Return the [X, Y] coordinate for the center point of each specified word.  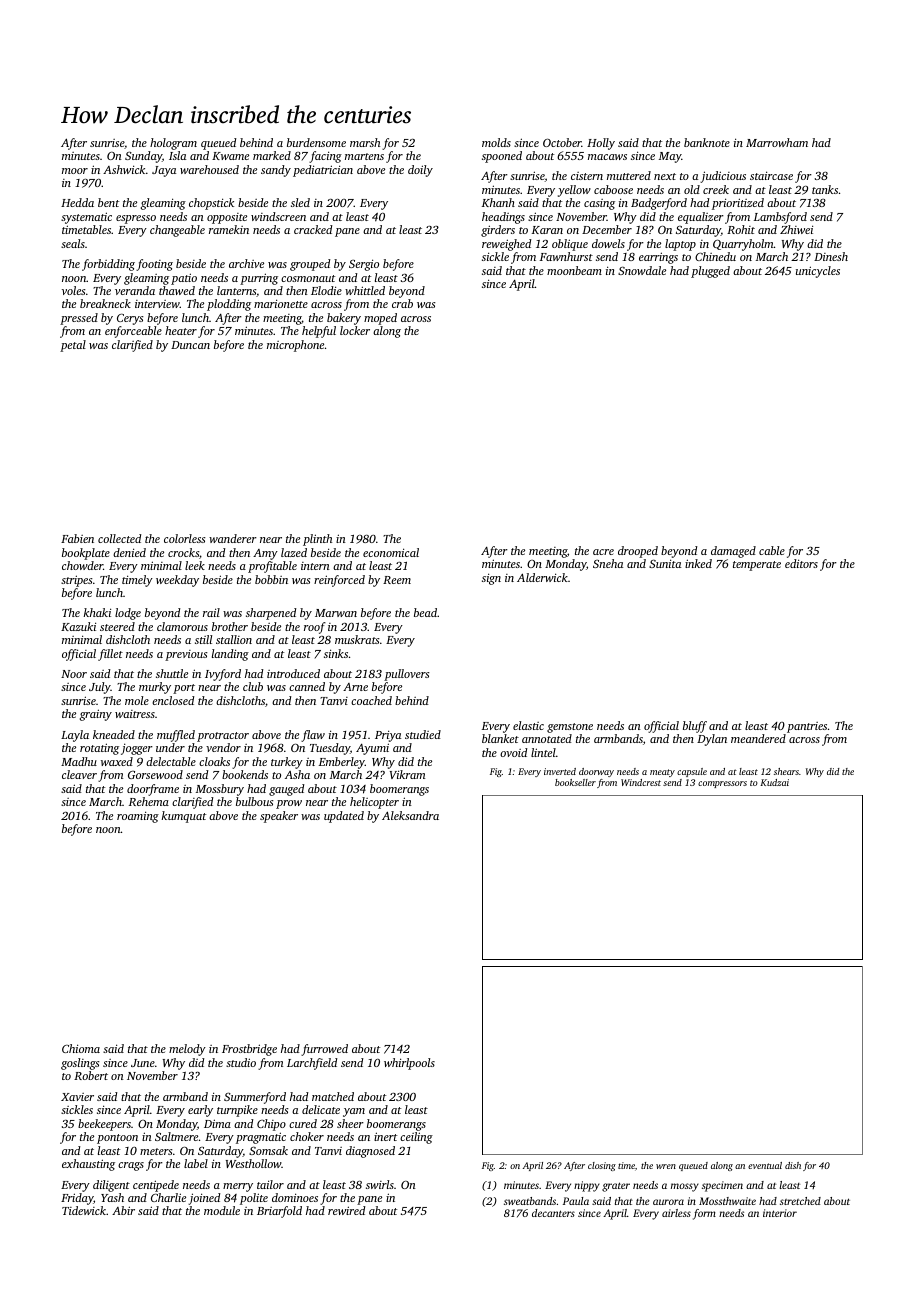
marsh [365, 142]
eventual [765, 1165]
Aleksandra [410, 815]
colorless [185, 538]
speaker [279, 817]
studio [241, 1062]
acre [603, 552]
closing [602, 1166]
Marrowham [777, 142]
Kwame [230, 156]
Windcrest [641, 782]
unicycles [818, 272]
